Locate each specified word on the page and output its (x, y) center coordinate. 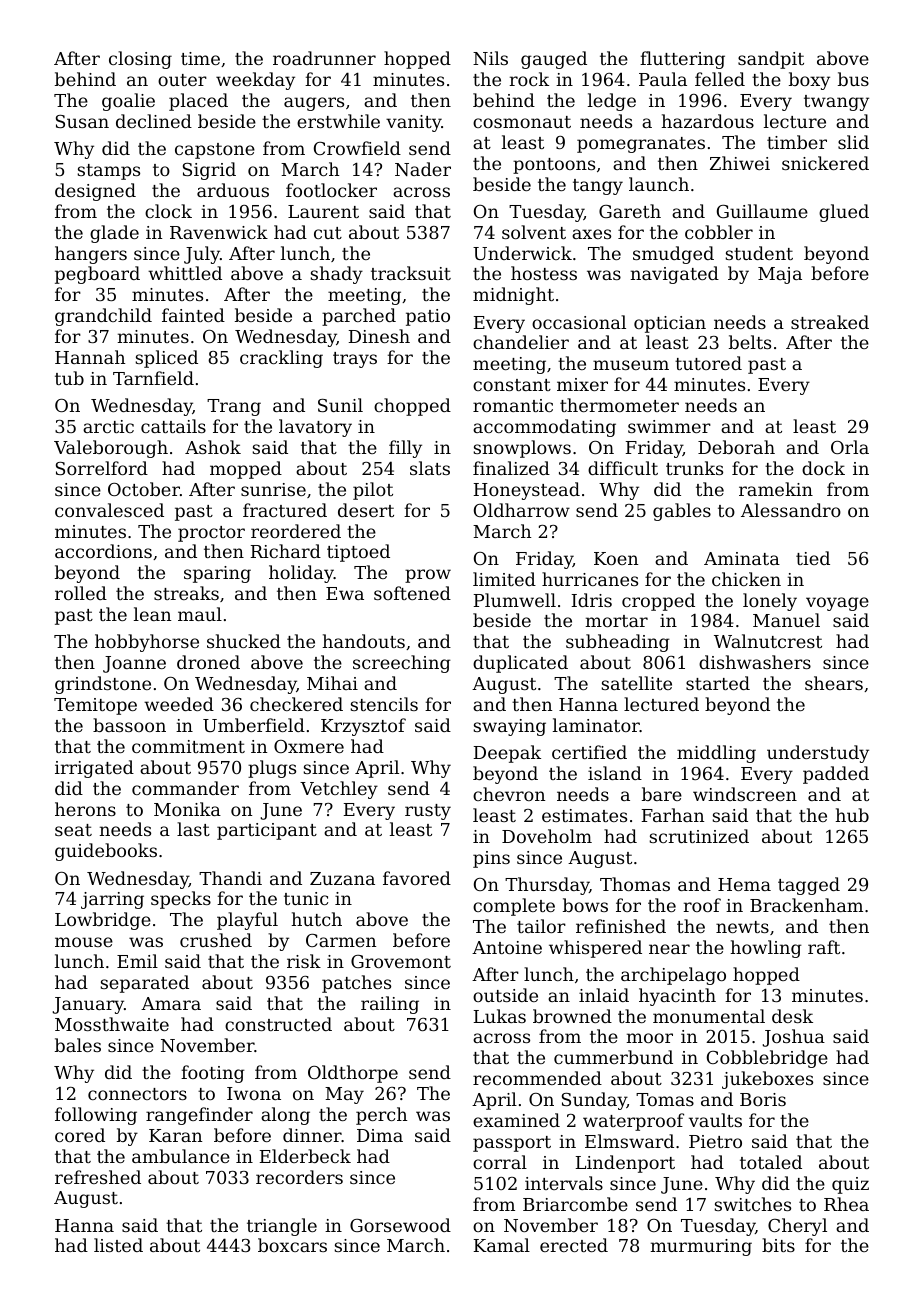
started (718, 683)
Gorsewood (400, 1225)
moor (650, 1038)
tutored (708, 363)
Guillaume (762, 211)
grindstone (103, 685)
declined (154, 121)
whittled (185, 273)
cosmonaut (522, 122)
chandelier (521, 342)
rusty (428, 812)
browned (572, 1016)
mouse (84, 942)
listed (118, 1245)
